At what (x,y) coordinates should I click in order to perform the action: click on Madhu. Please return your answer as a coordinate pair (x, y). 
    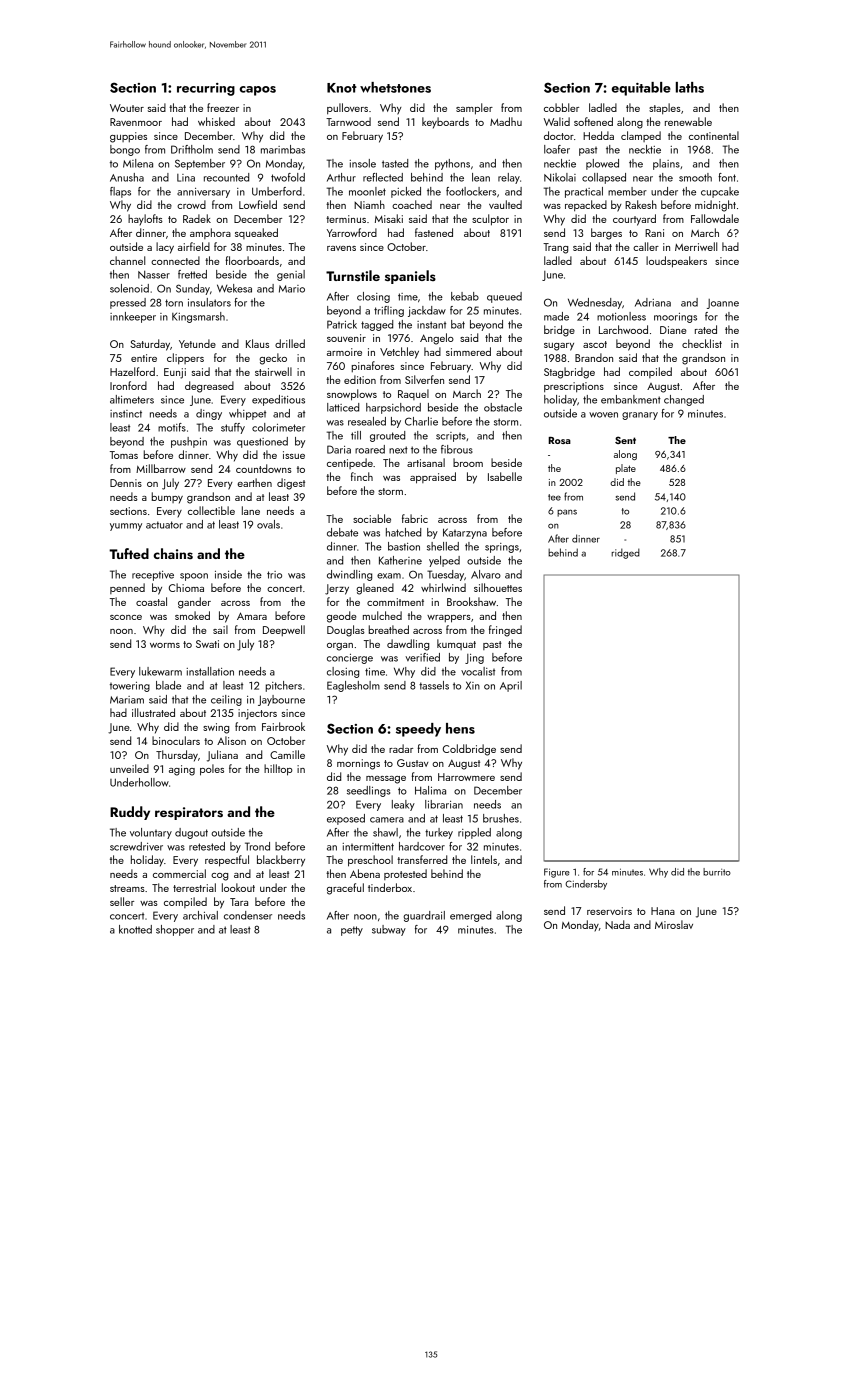
    Looking at the image, I should click on (506, 121).
